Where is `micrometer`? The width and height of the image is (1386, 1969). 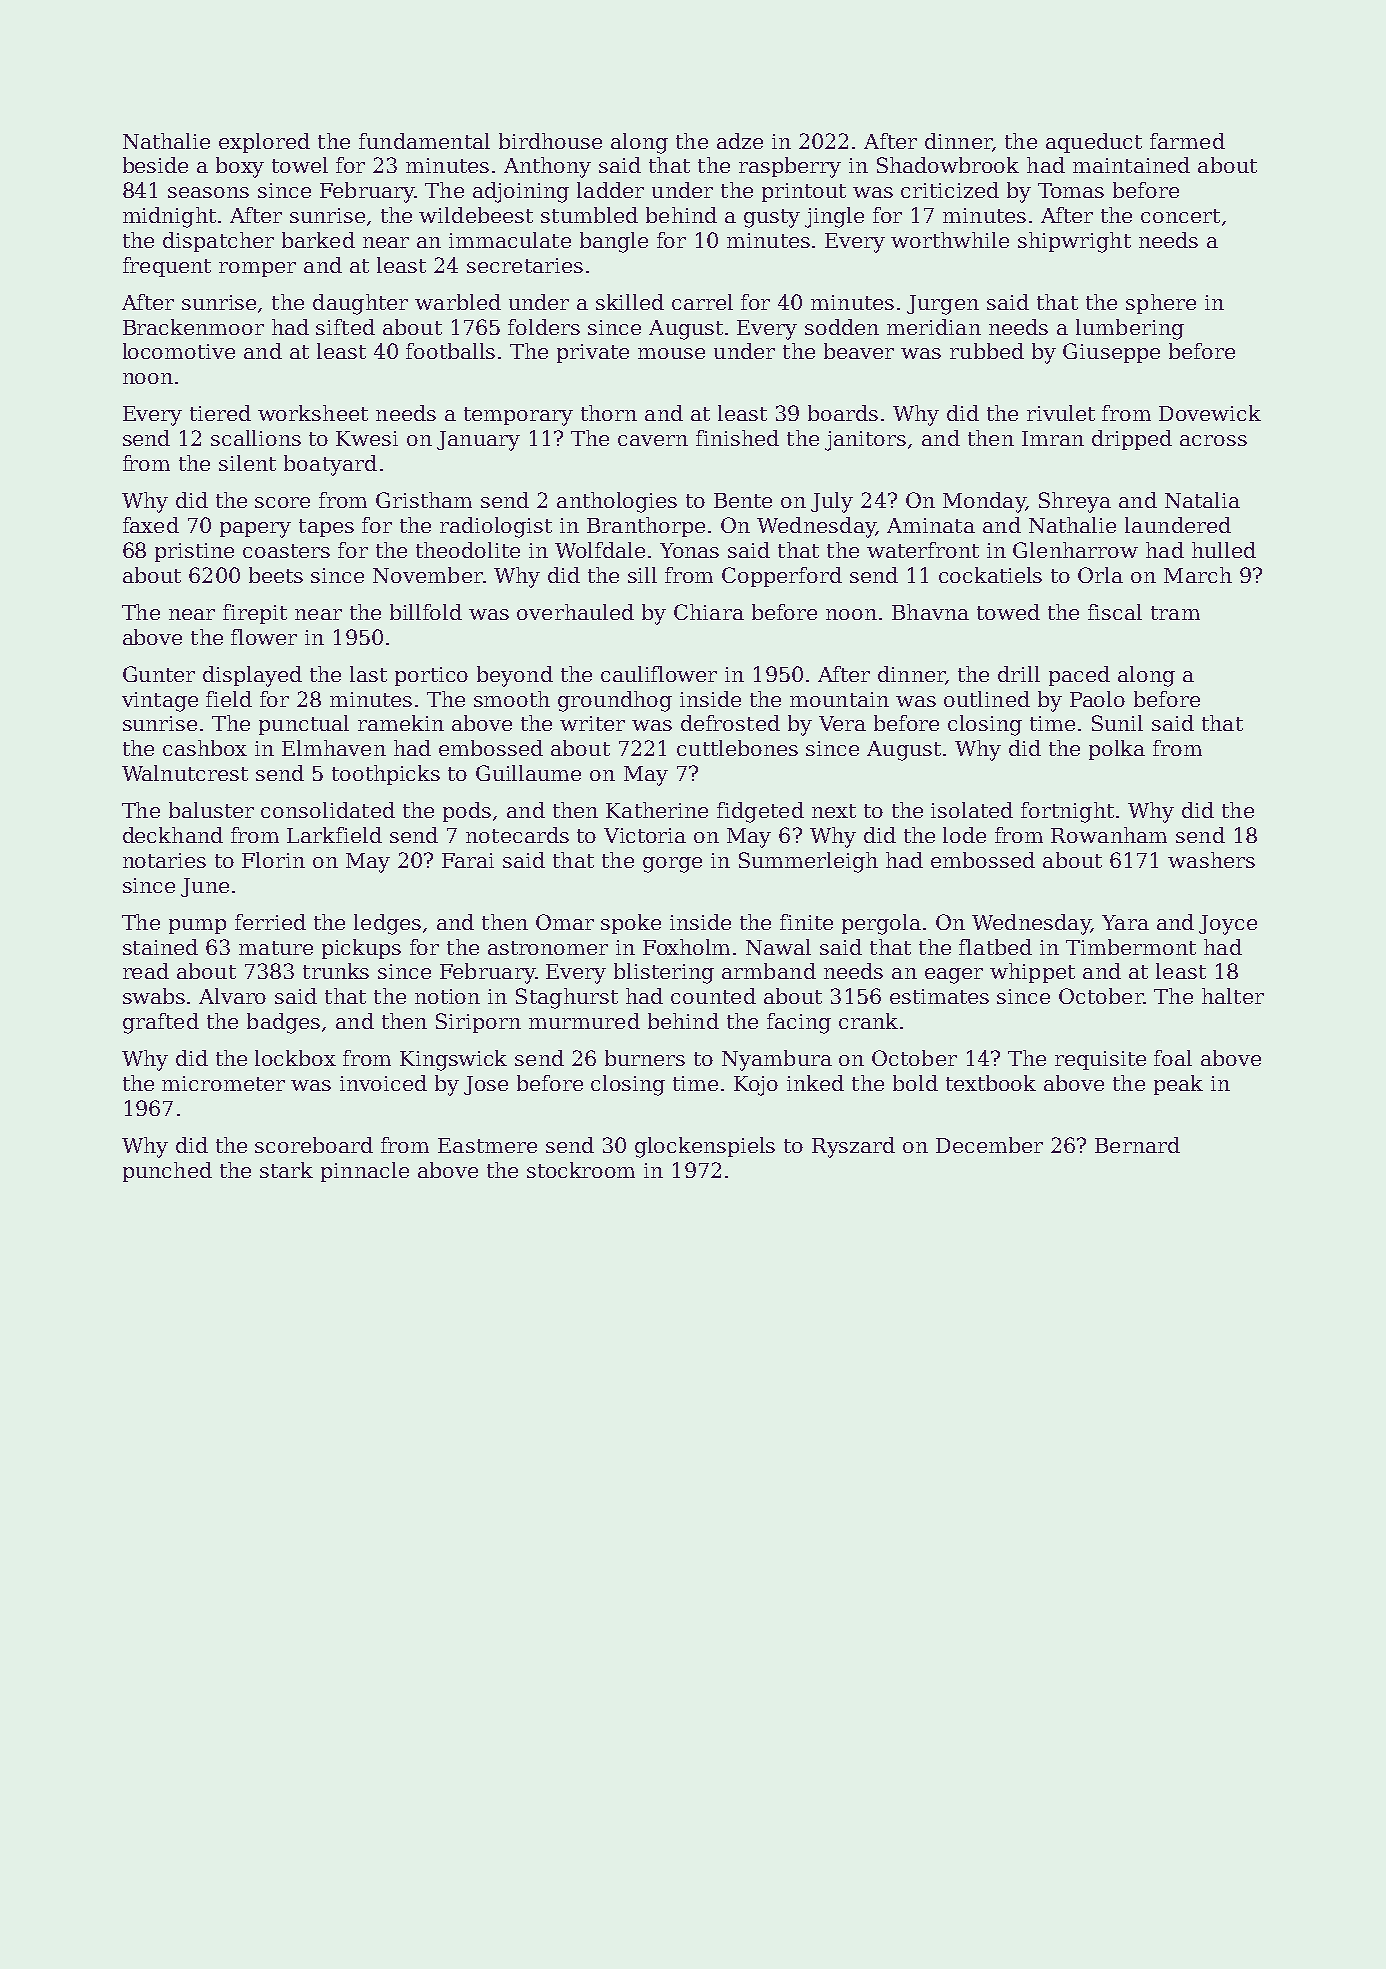 micrometer is located at coordinates (223, 1083).
